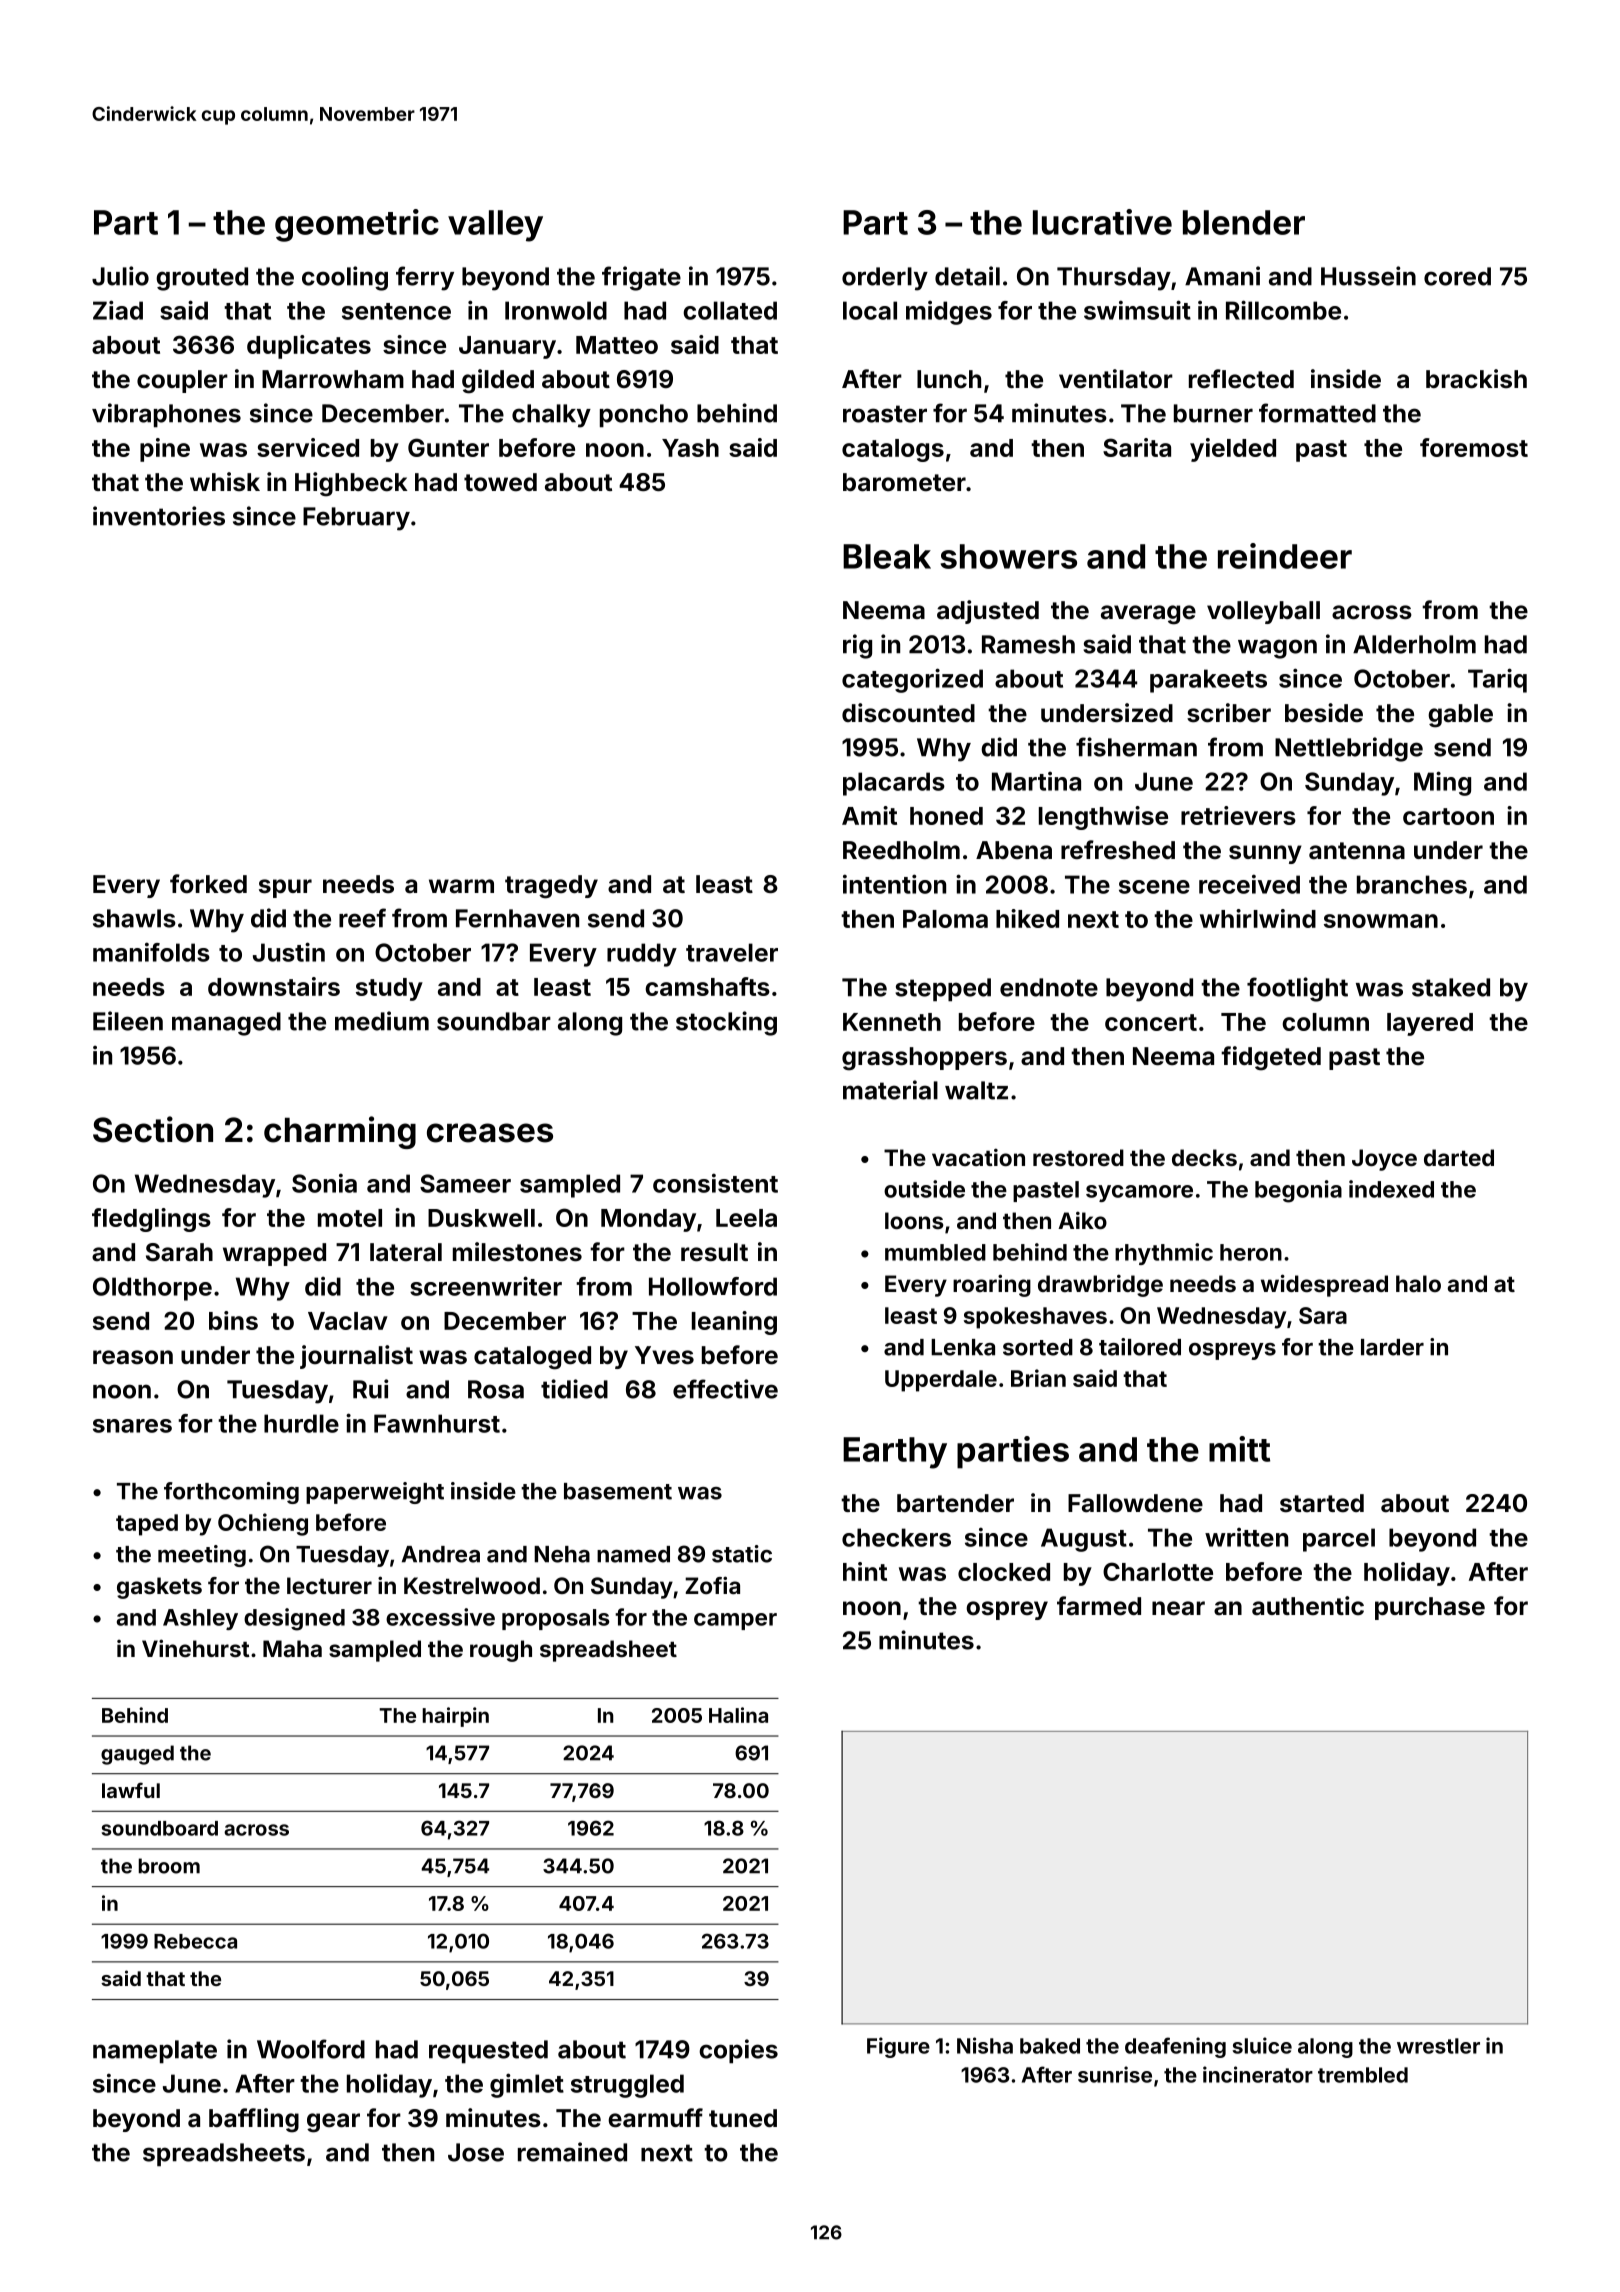 The image size is (1620, 2292). Describe the element at coordinates (887, 556) in the screenshot. I see `Bleak` at that location.
